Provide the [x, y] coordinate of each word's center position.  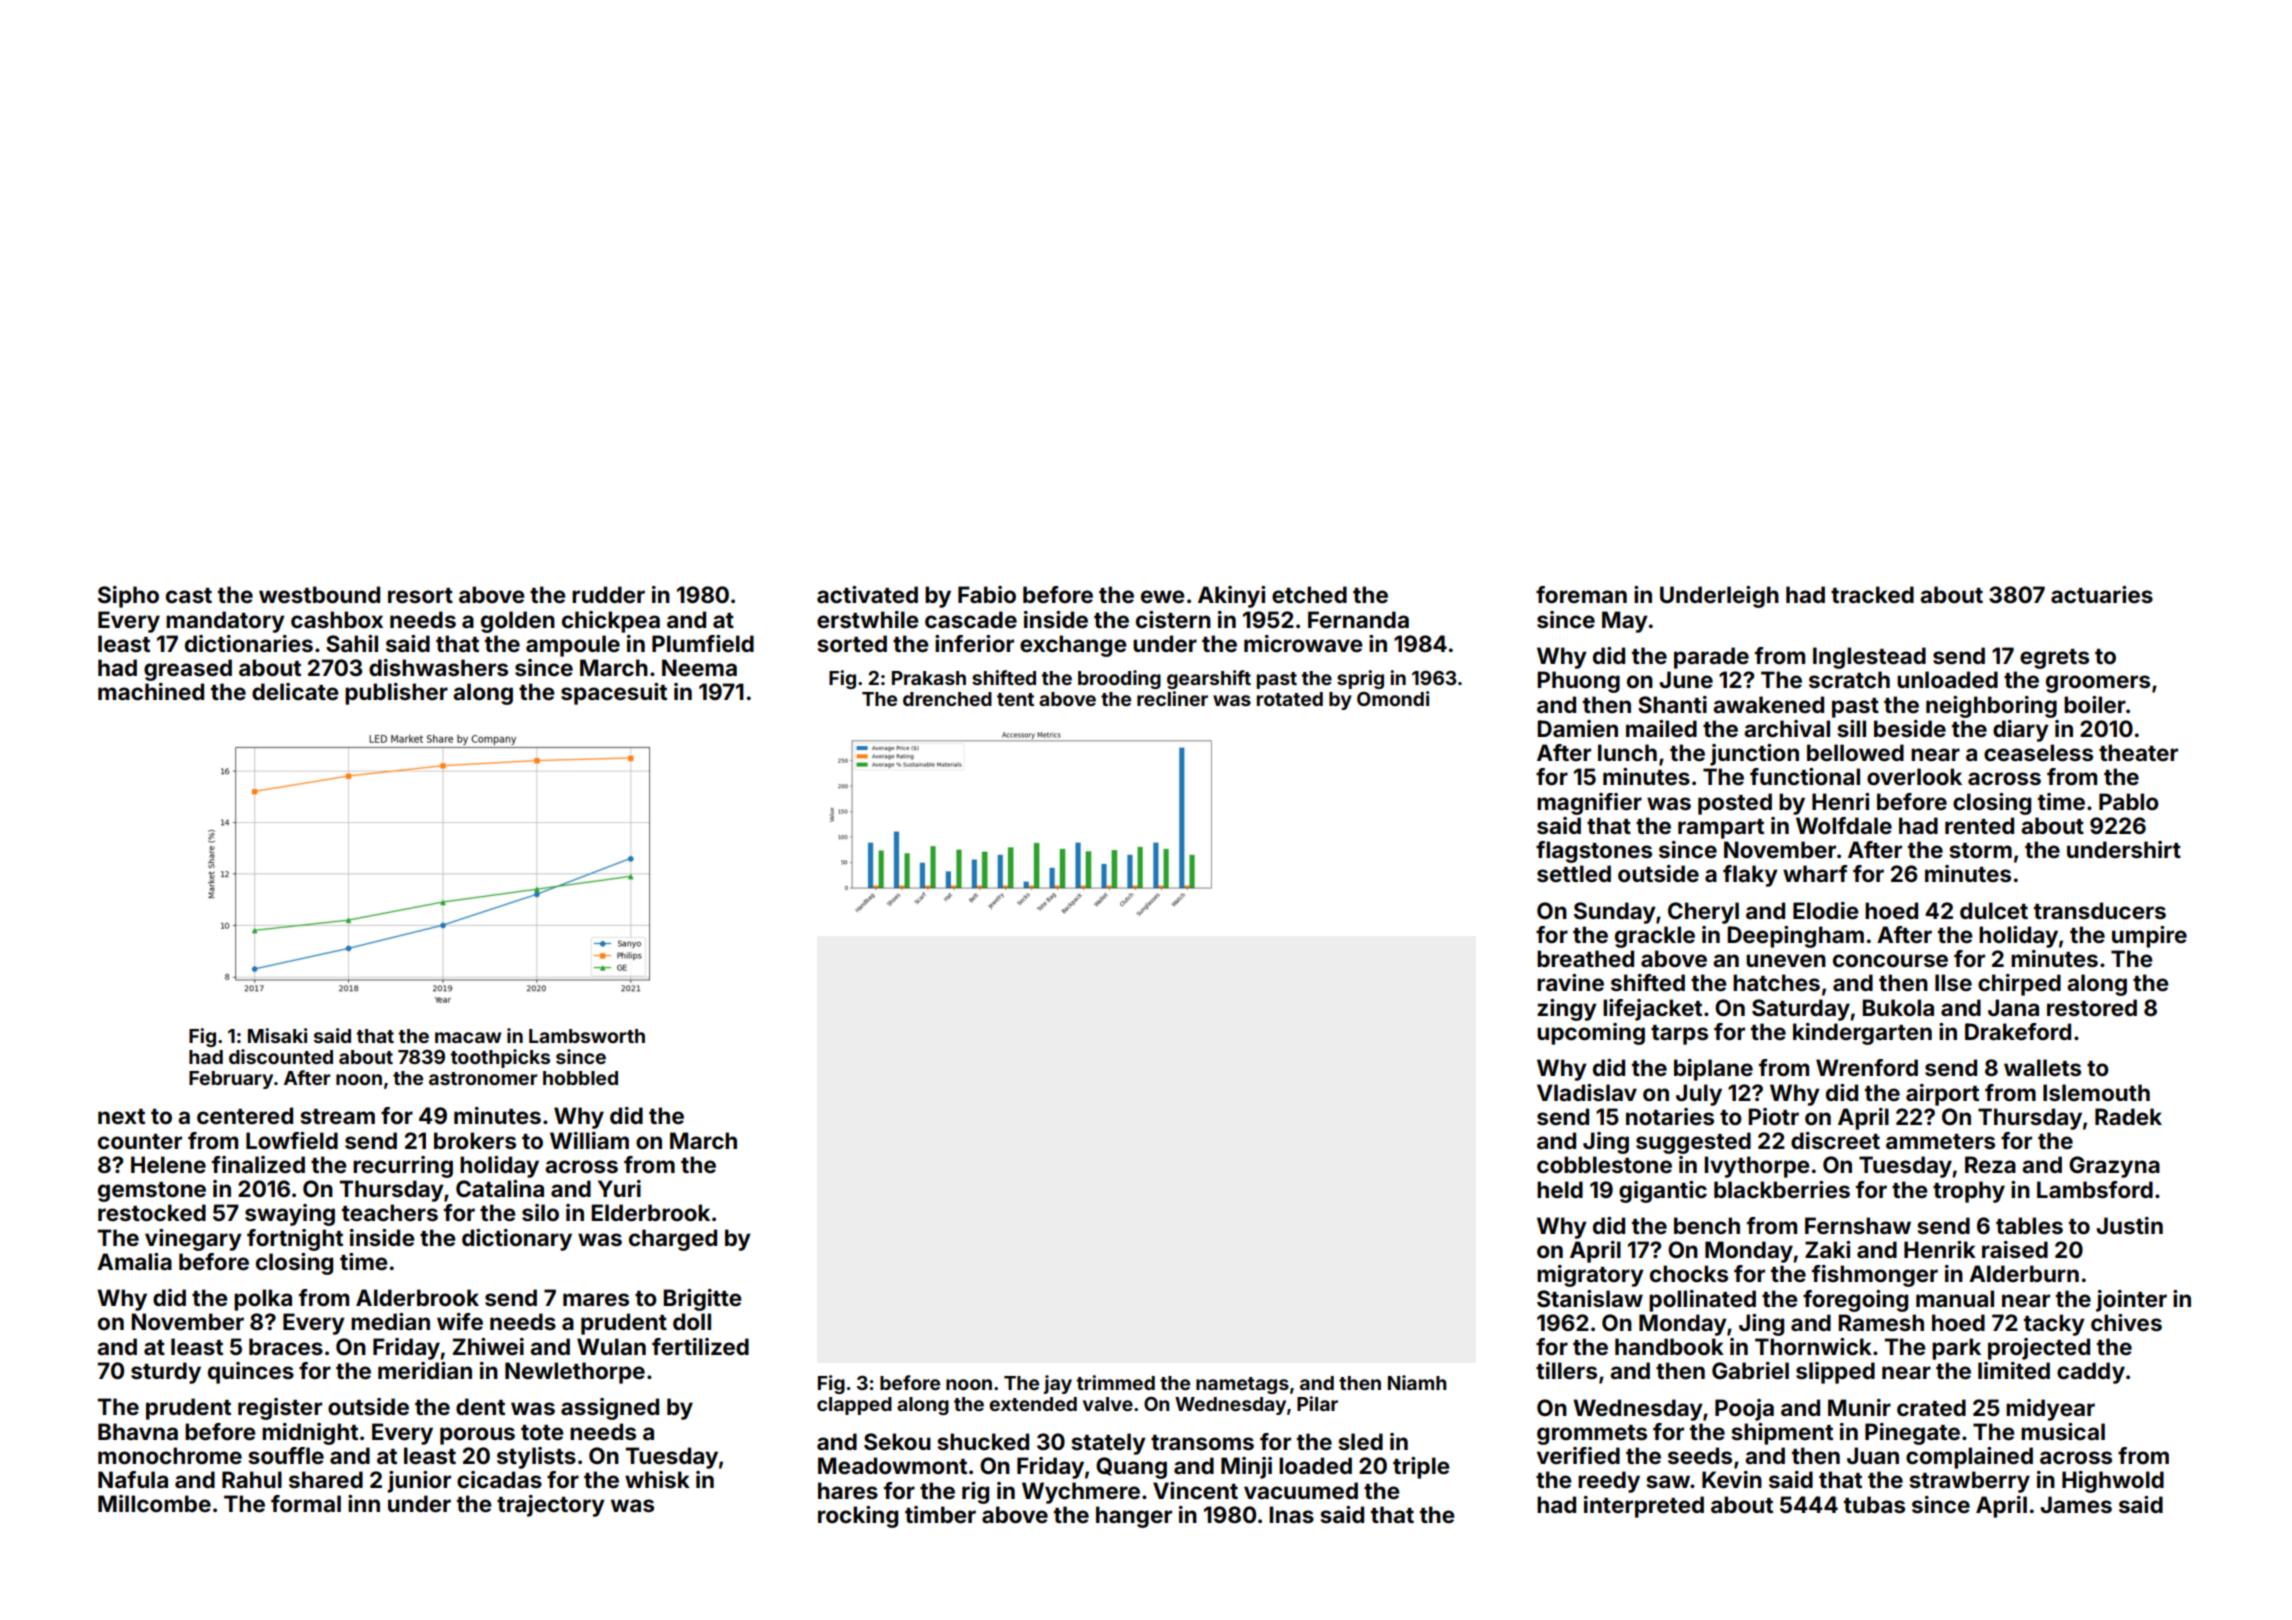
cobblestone [1604, 1164]
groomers [2098, 684]
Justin [2129, 1225]
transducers [2100, 910]
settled [1574, 873]
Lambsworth [587, 1036]
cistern [1173, 619]
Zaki [1827, 1249]
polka [263, 1300]
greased [188, 670]
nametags [1242, 1385]
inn [364, 1503]
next [121, 1116]
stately [1108, 1444]
